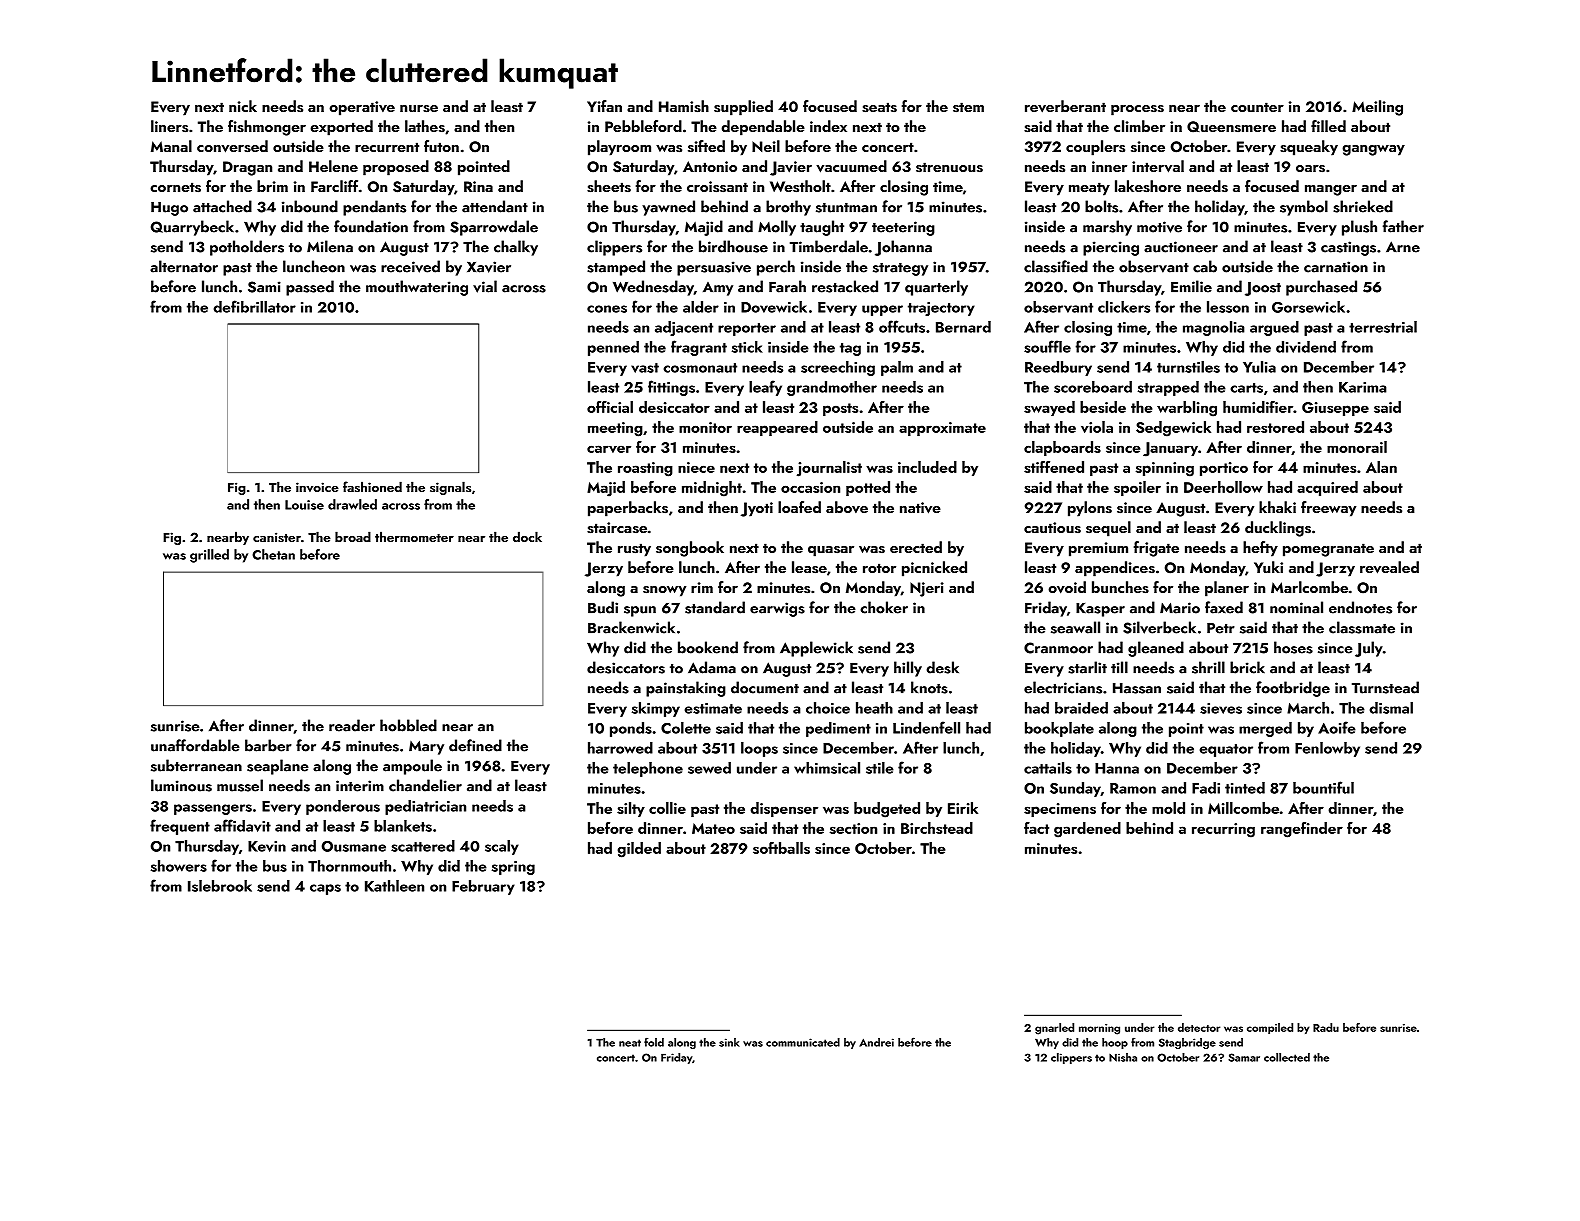  Describe the element at coordinates (1287, 1057) in the page. I see `collected` at that location.
